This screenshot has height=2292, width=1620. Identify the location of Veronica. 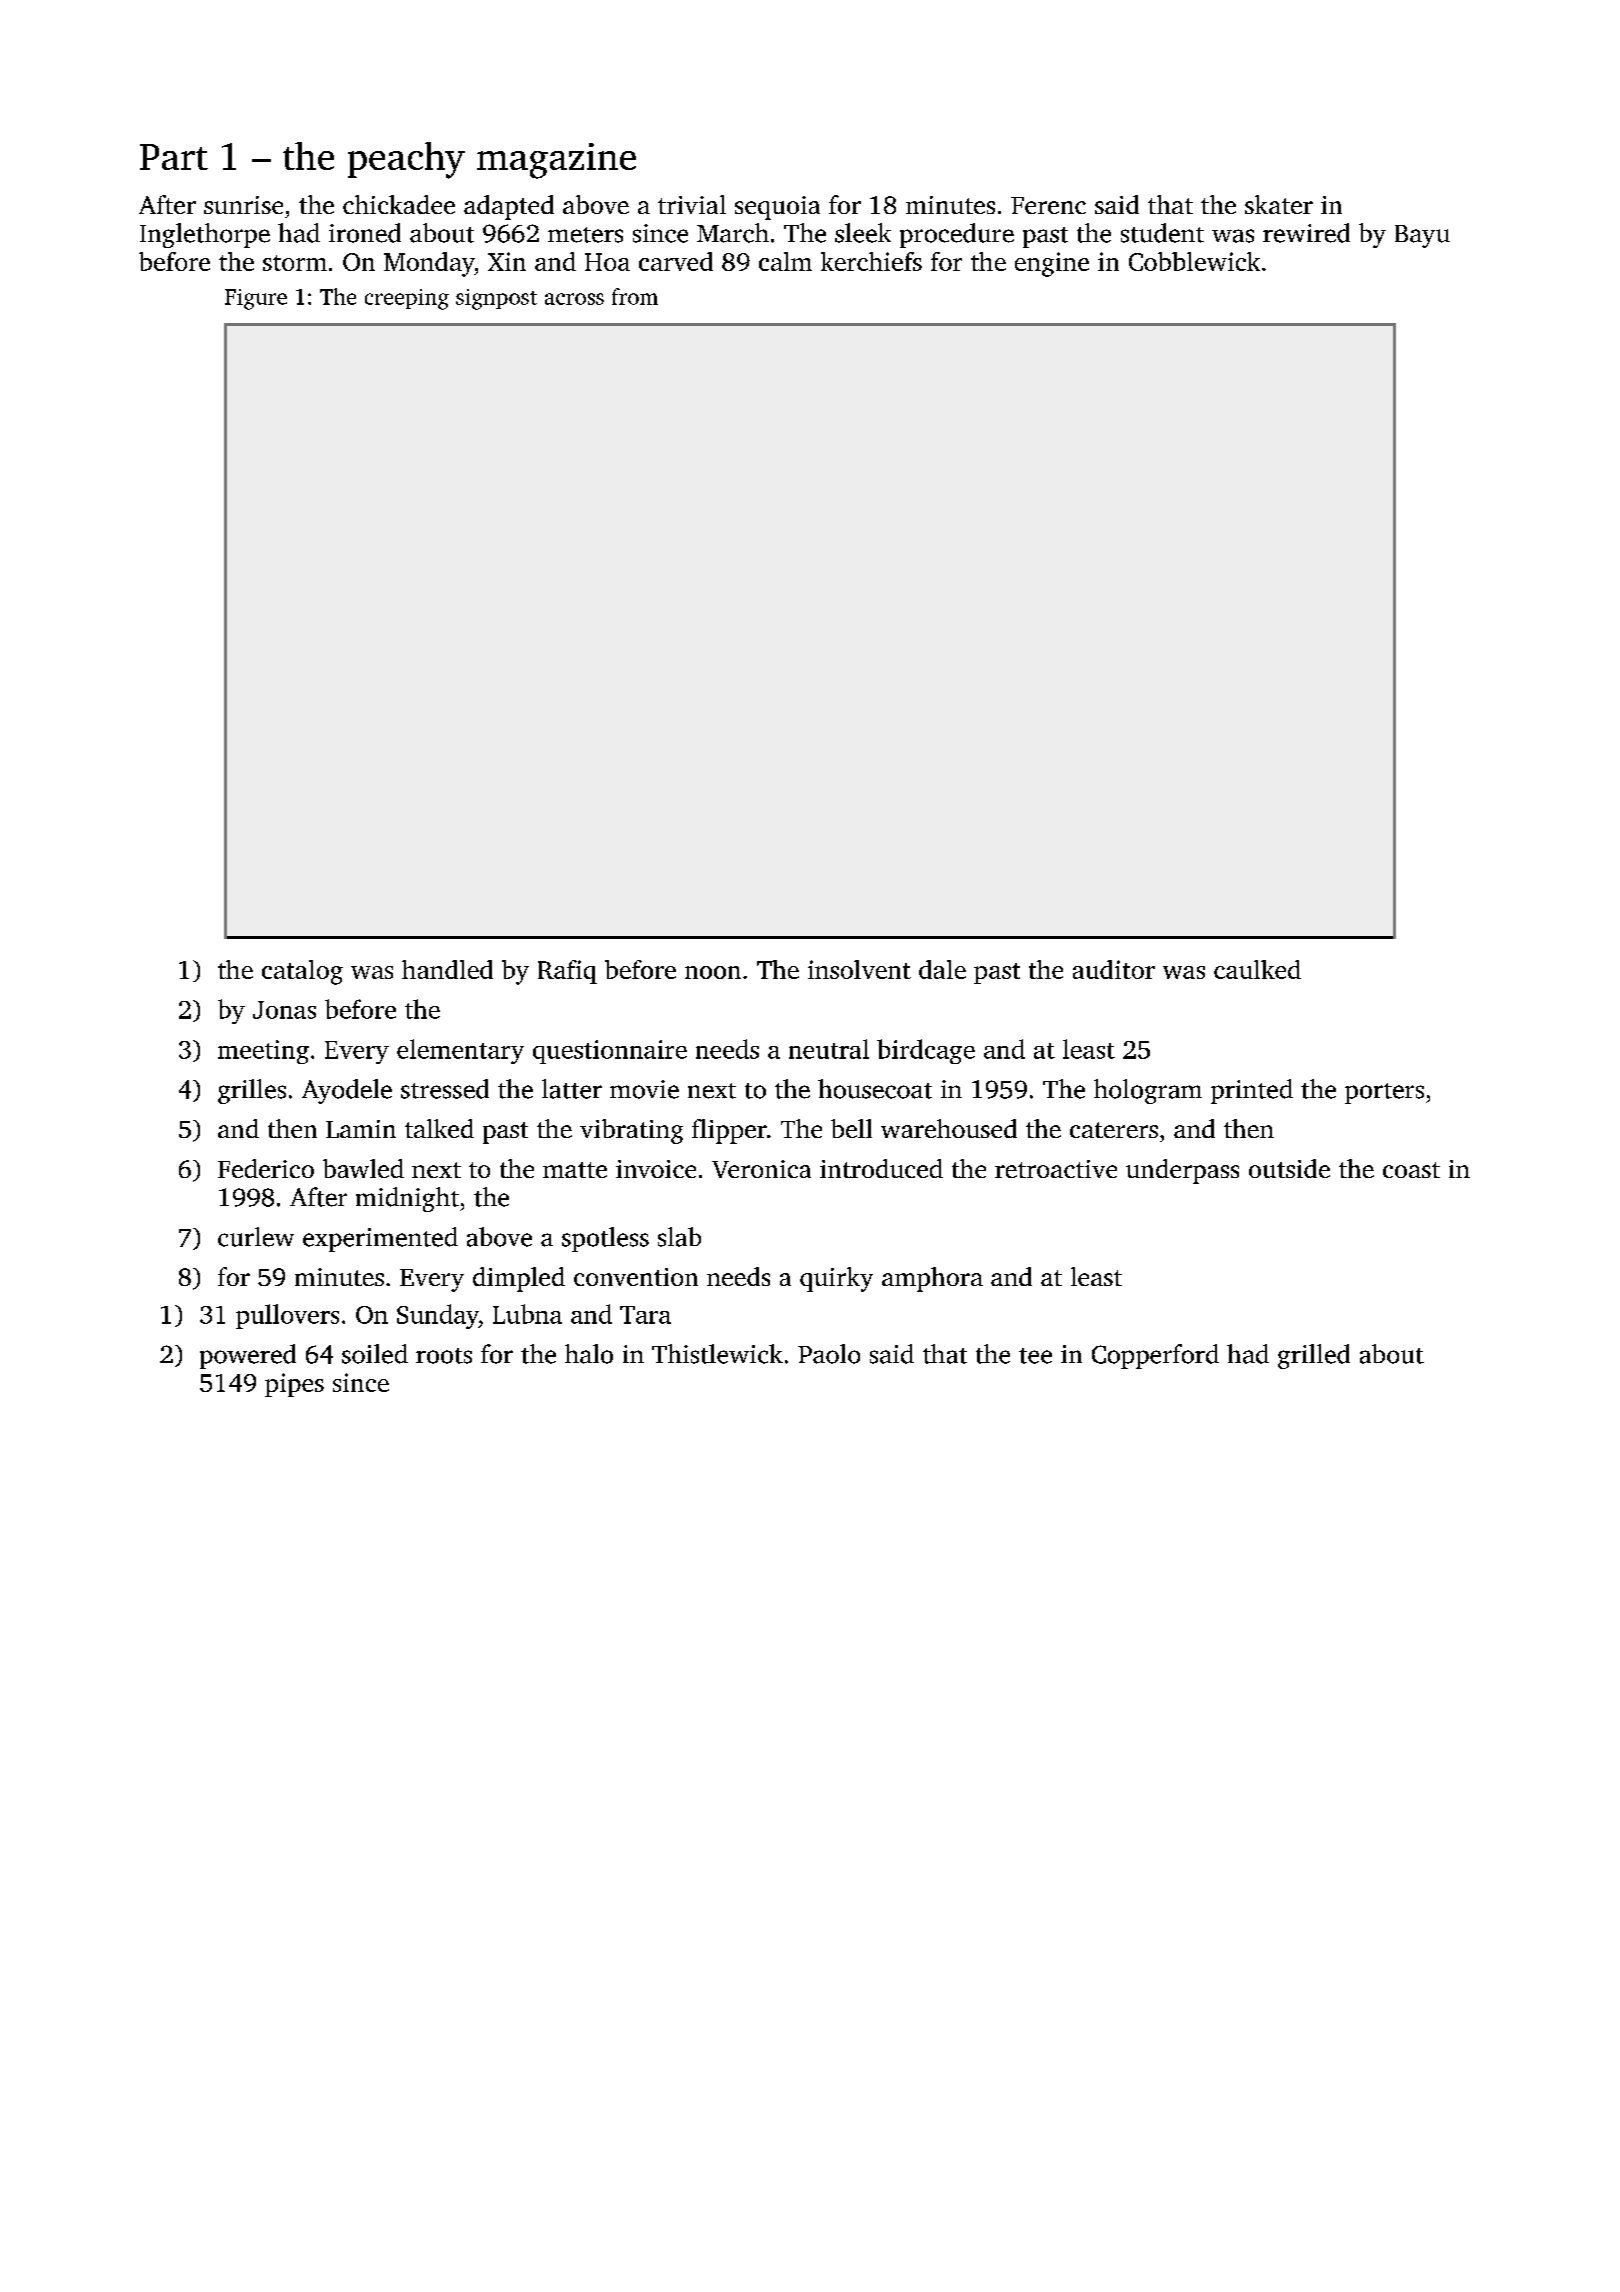
(761, 1169).
